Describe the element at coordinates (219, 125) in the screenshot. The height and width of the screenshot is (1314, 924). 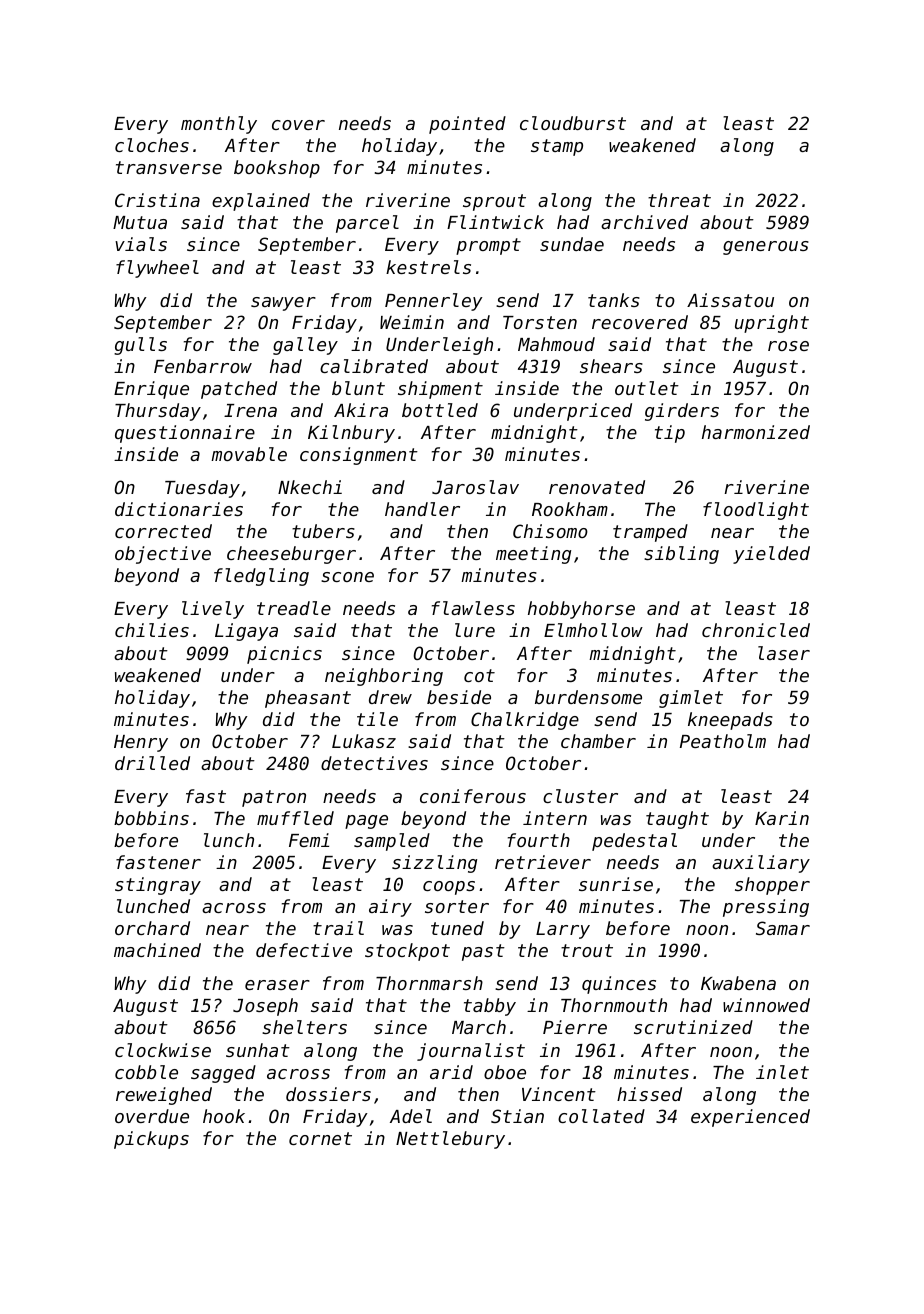
I see `monthly` at that location.
